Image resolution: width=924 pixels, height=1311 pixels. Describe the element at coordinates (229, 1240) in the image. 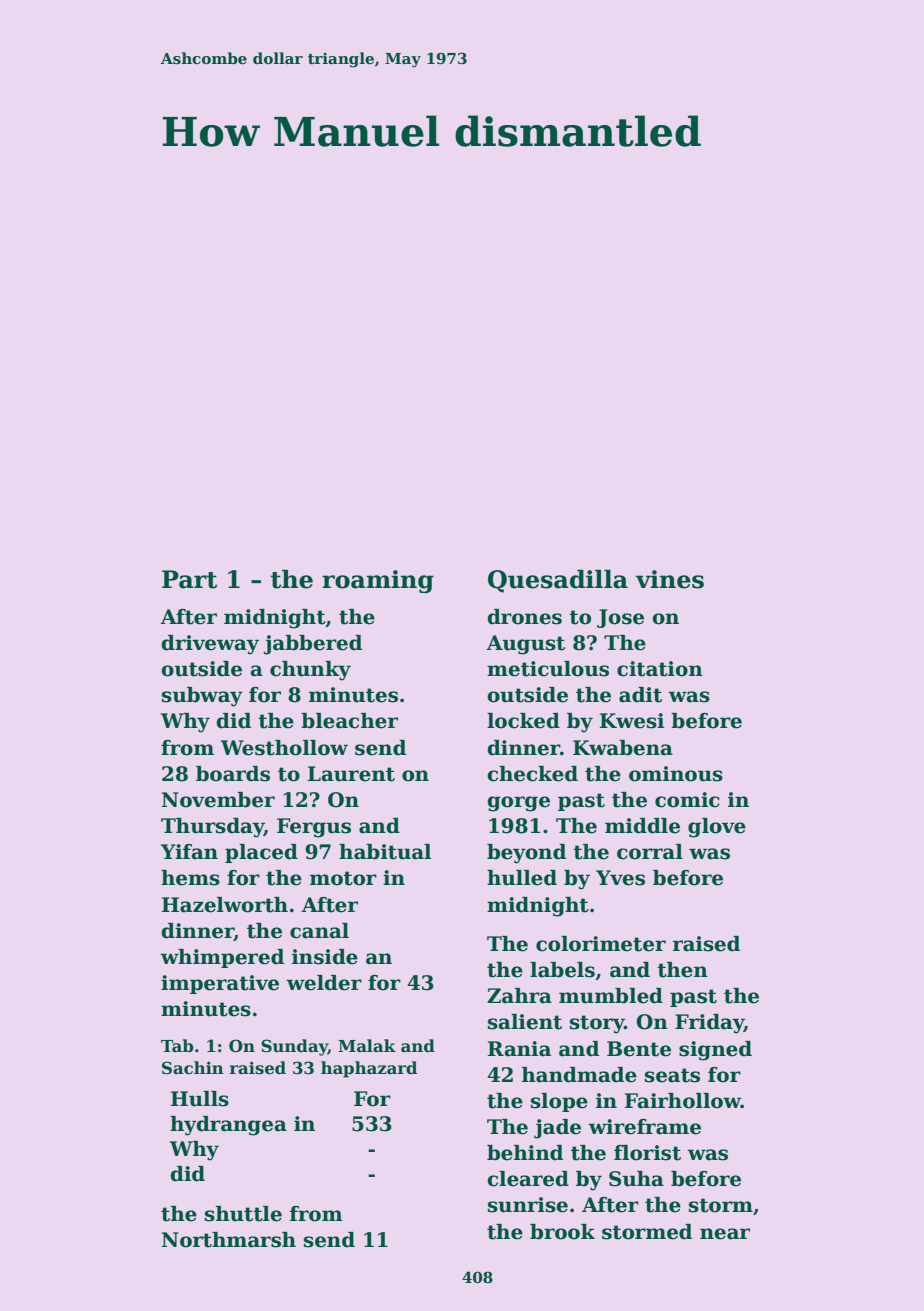

I see `Northmarsh` at that location.
